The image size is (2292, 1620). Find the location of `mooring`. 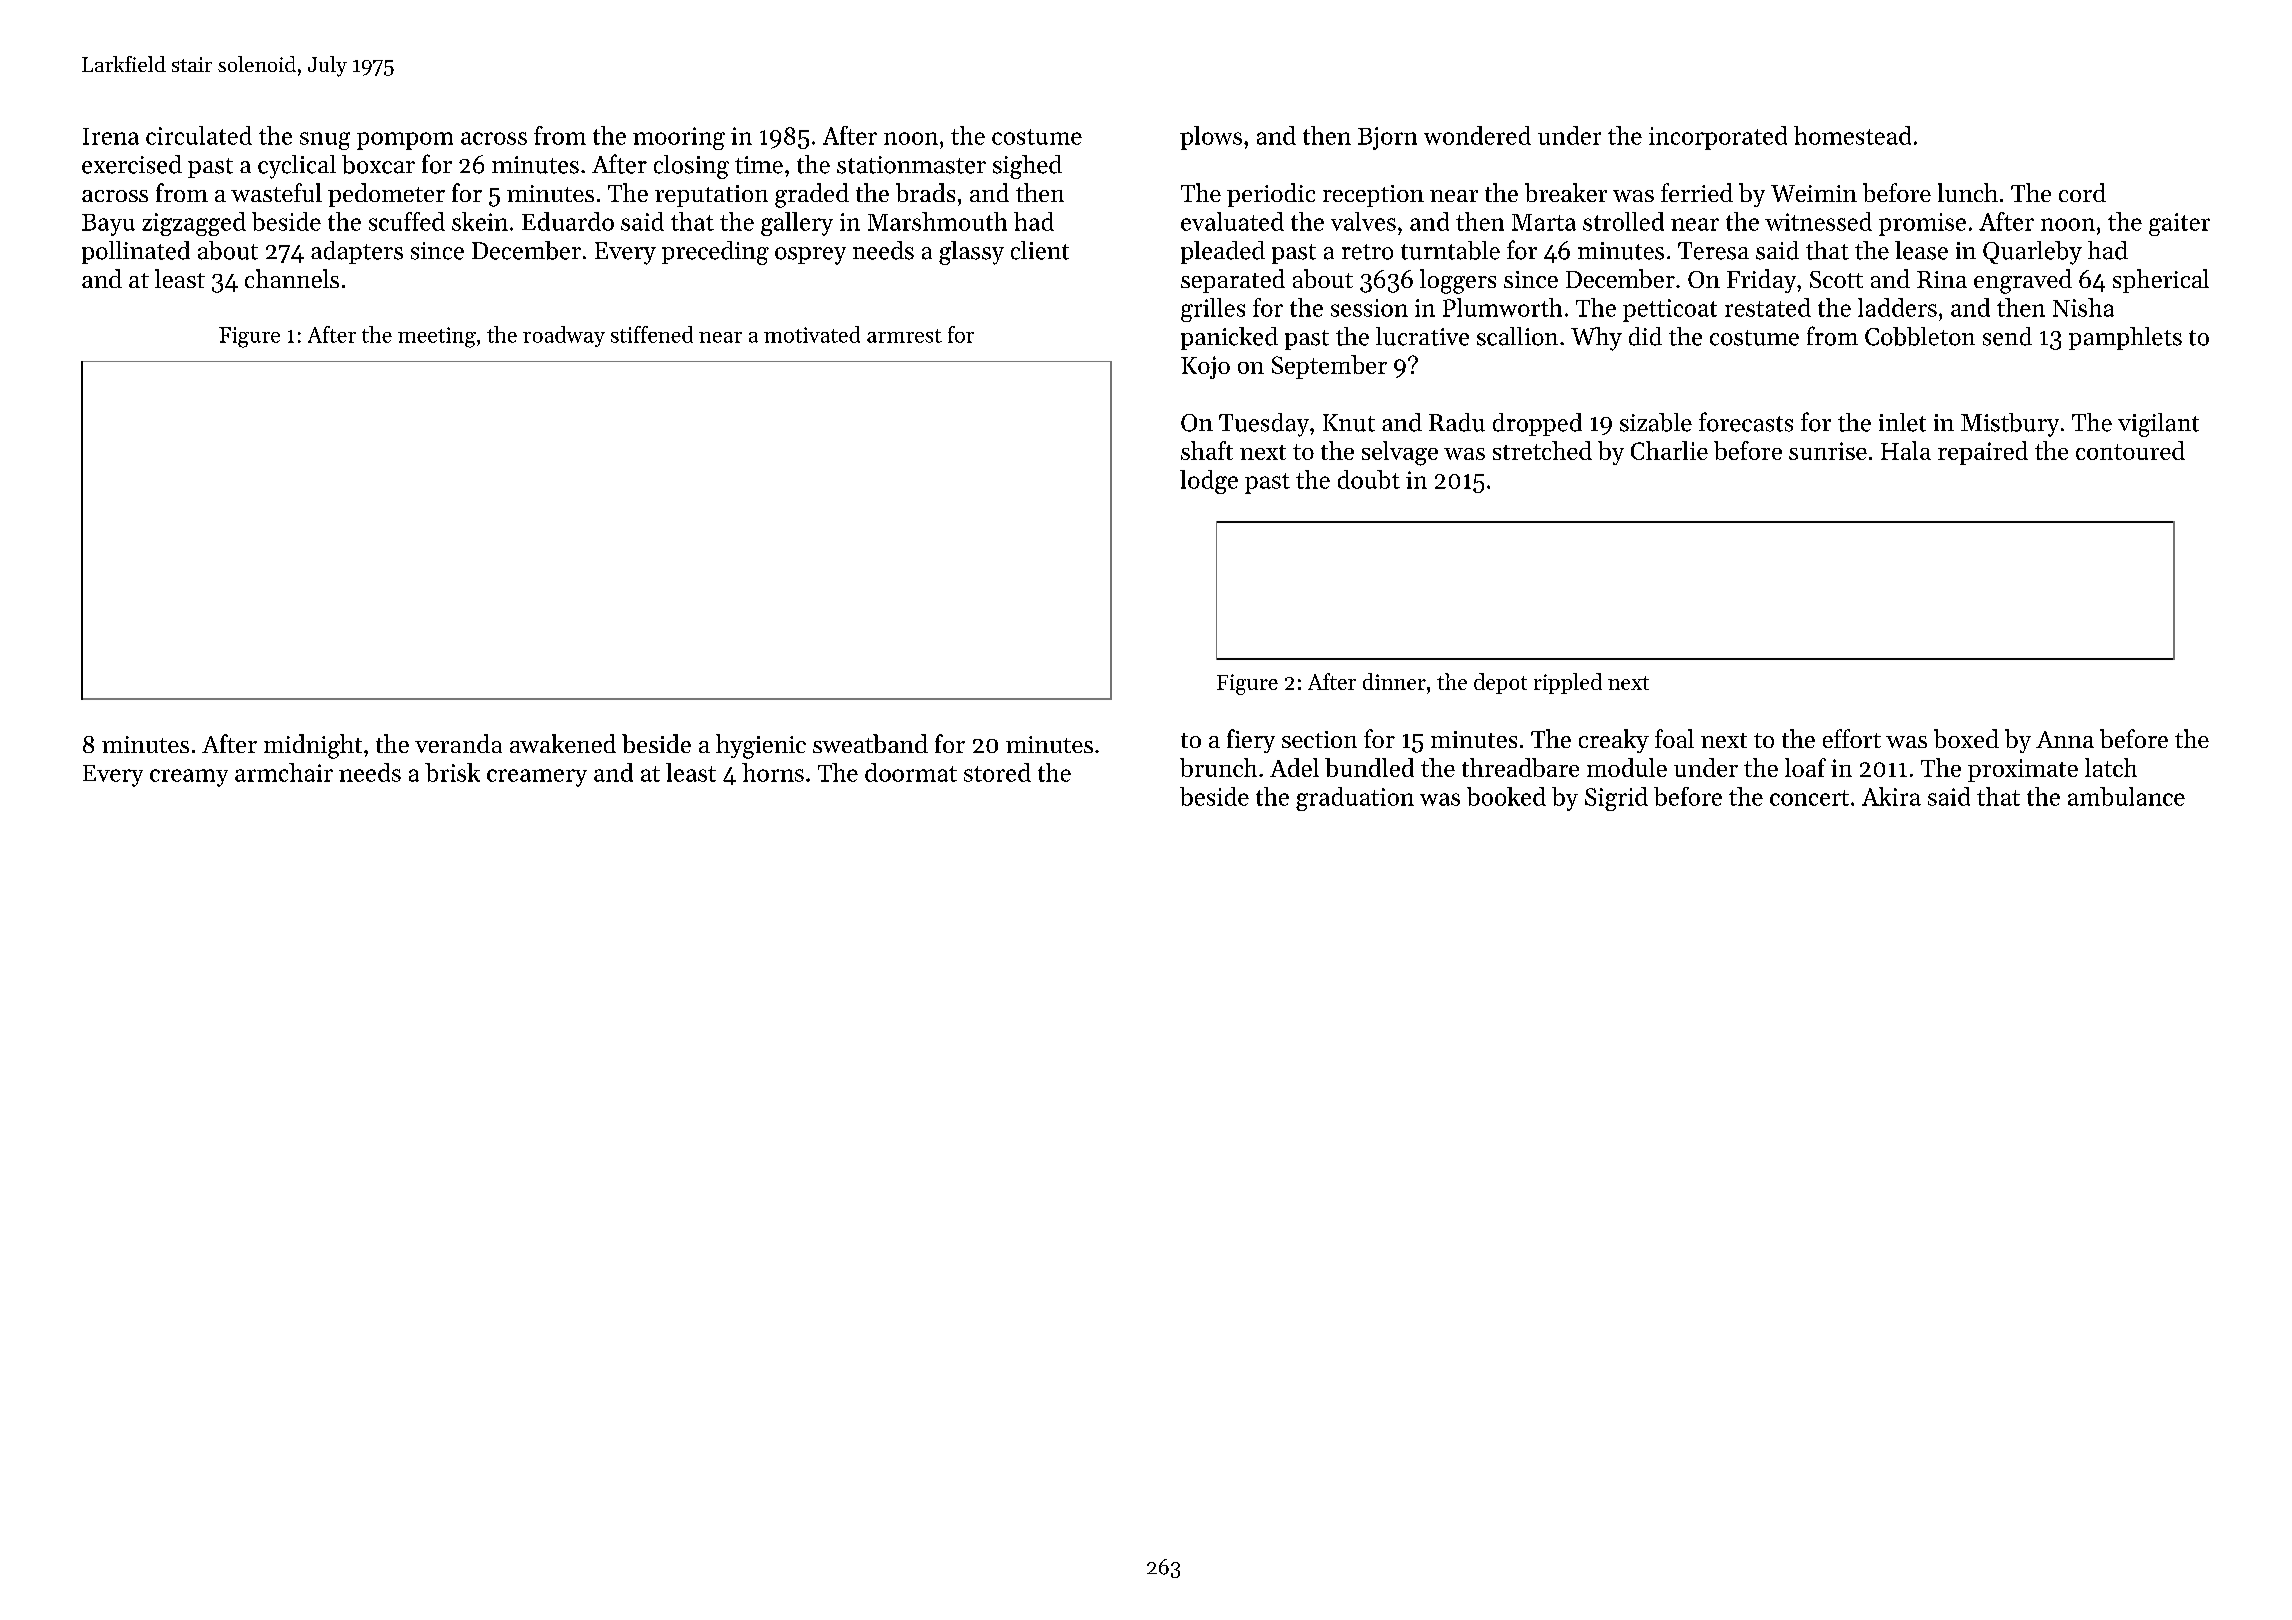

mooring is located at coordinates (679, 138).
